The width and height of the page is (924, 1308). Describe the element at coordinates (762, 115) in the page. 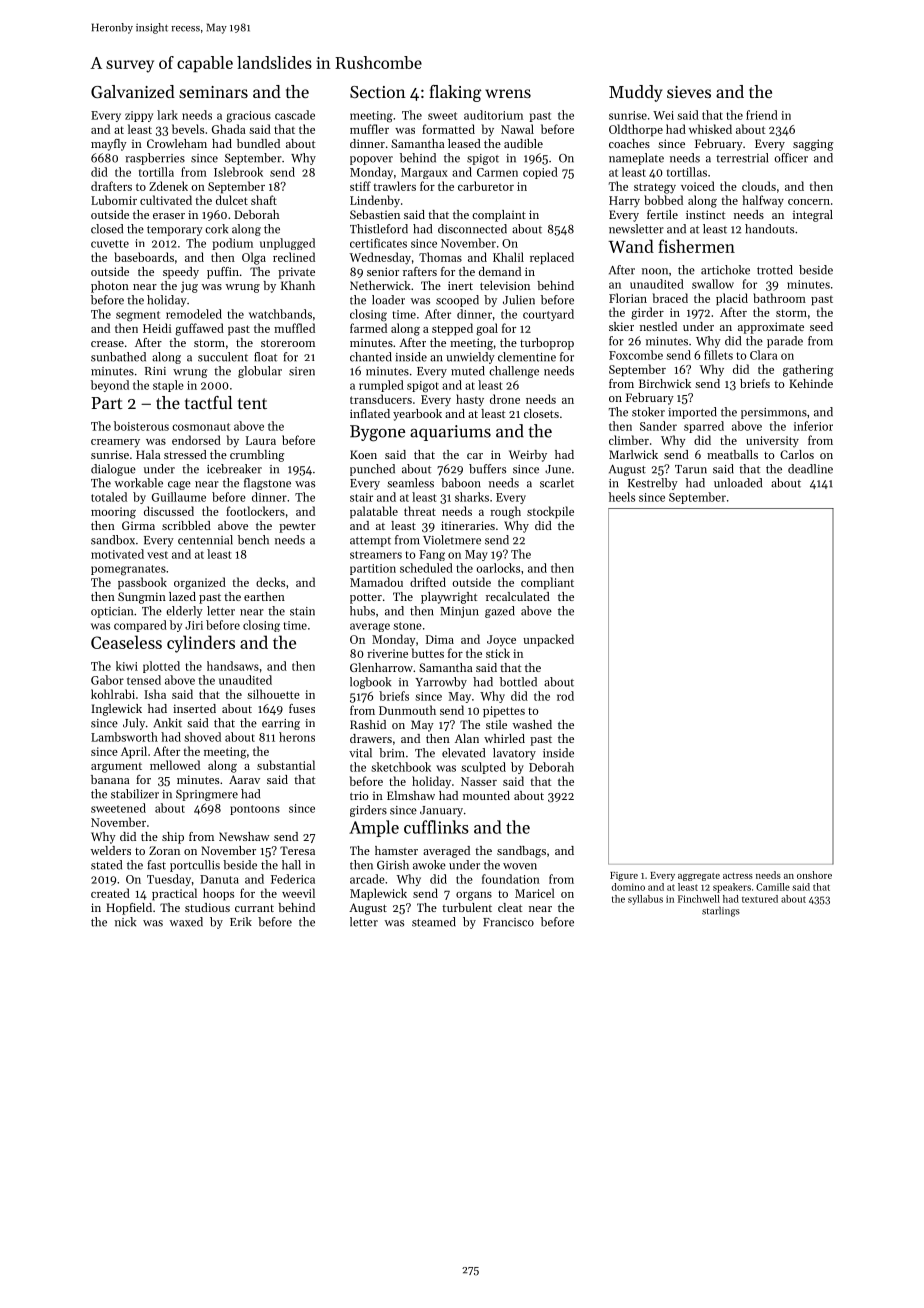

I see `friend` at that location.
